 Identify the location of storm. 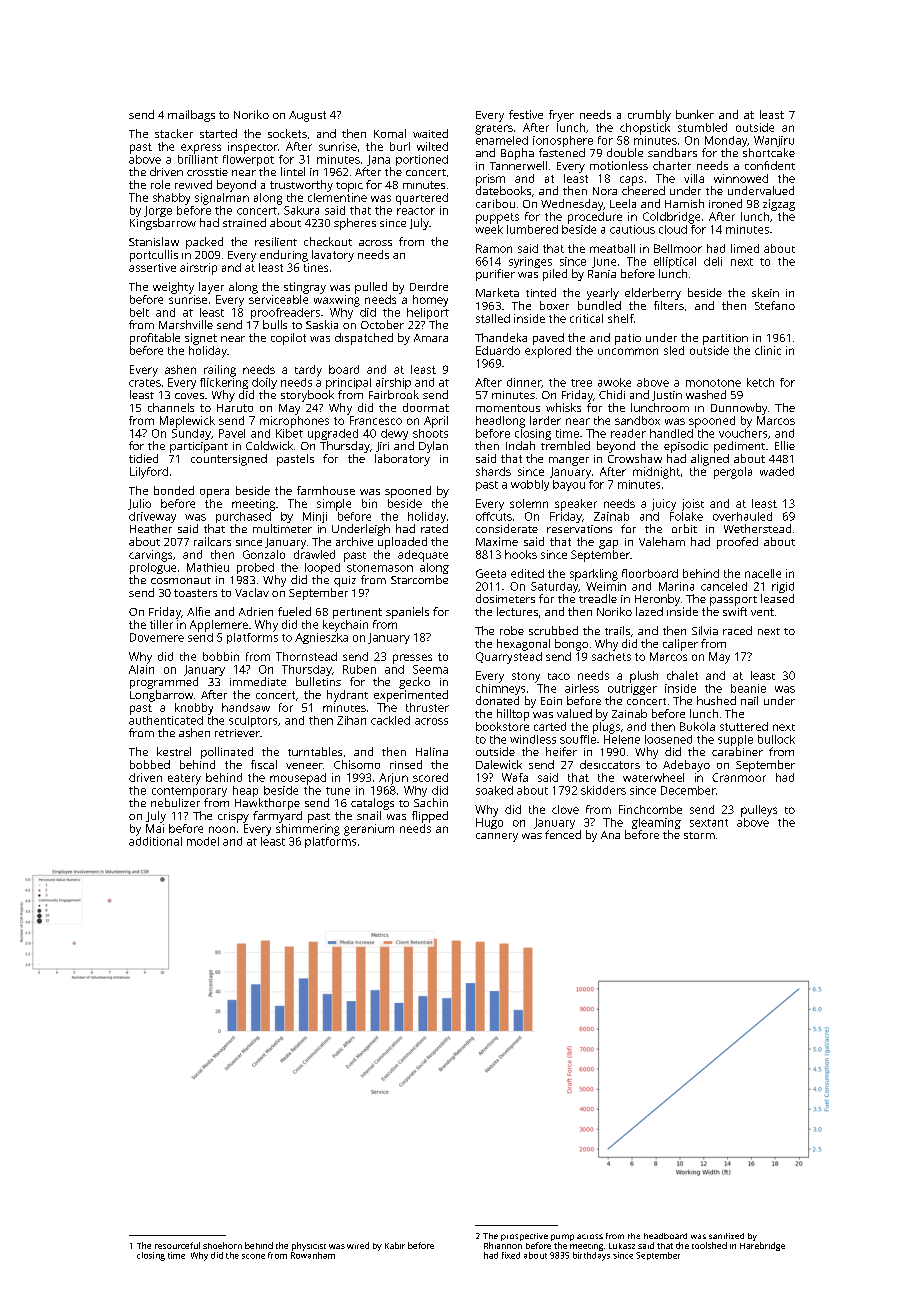
(699, 835).
